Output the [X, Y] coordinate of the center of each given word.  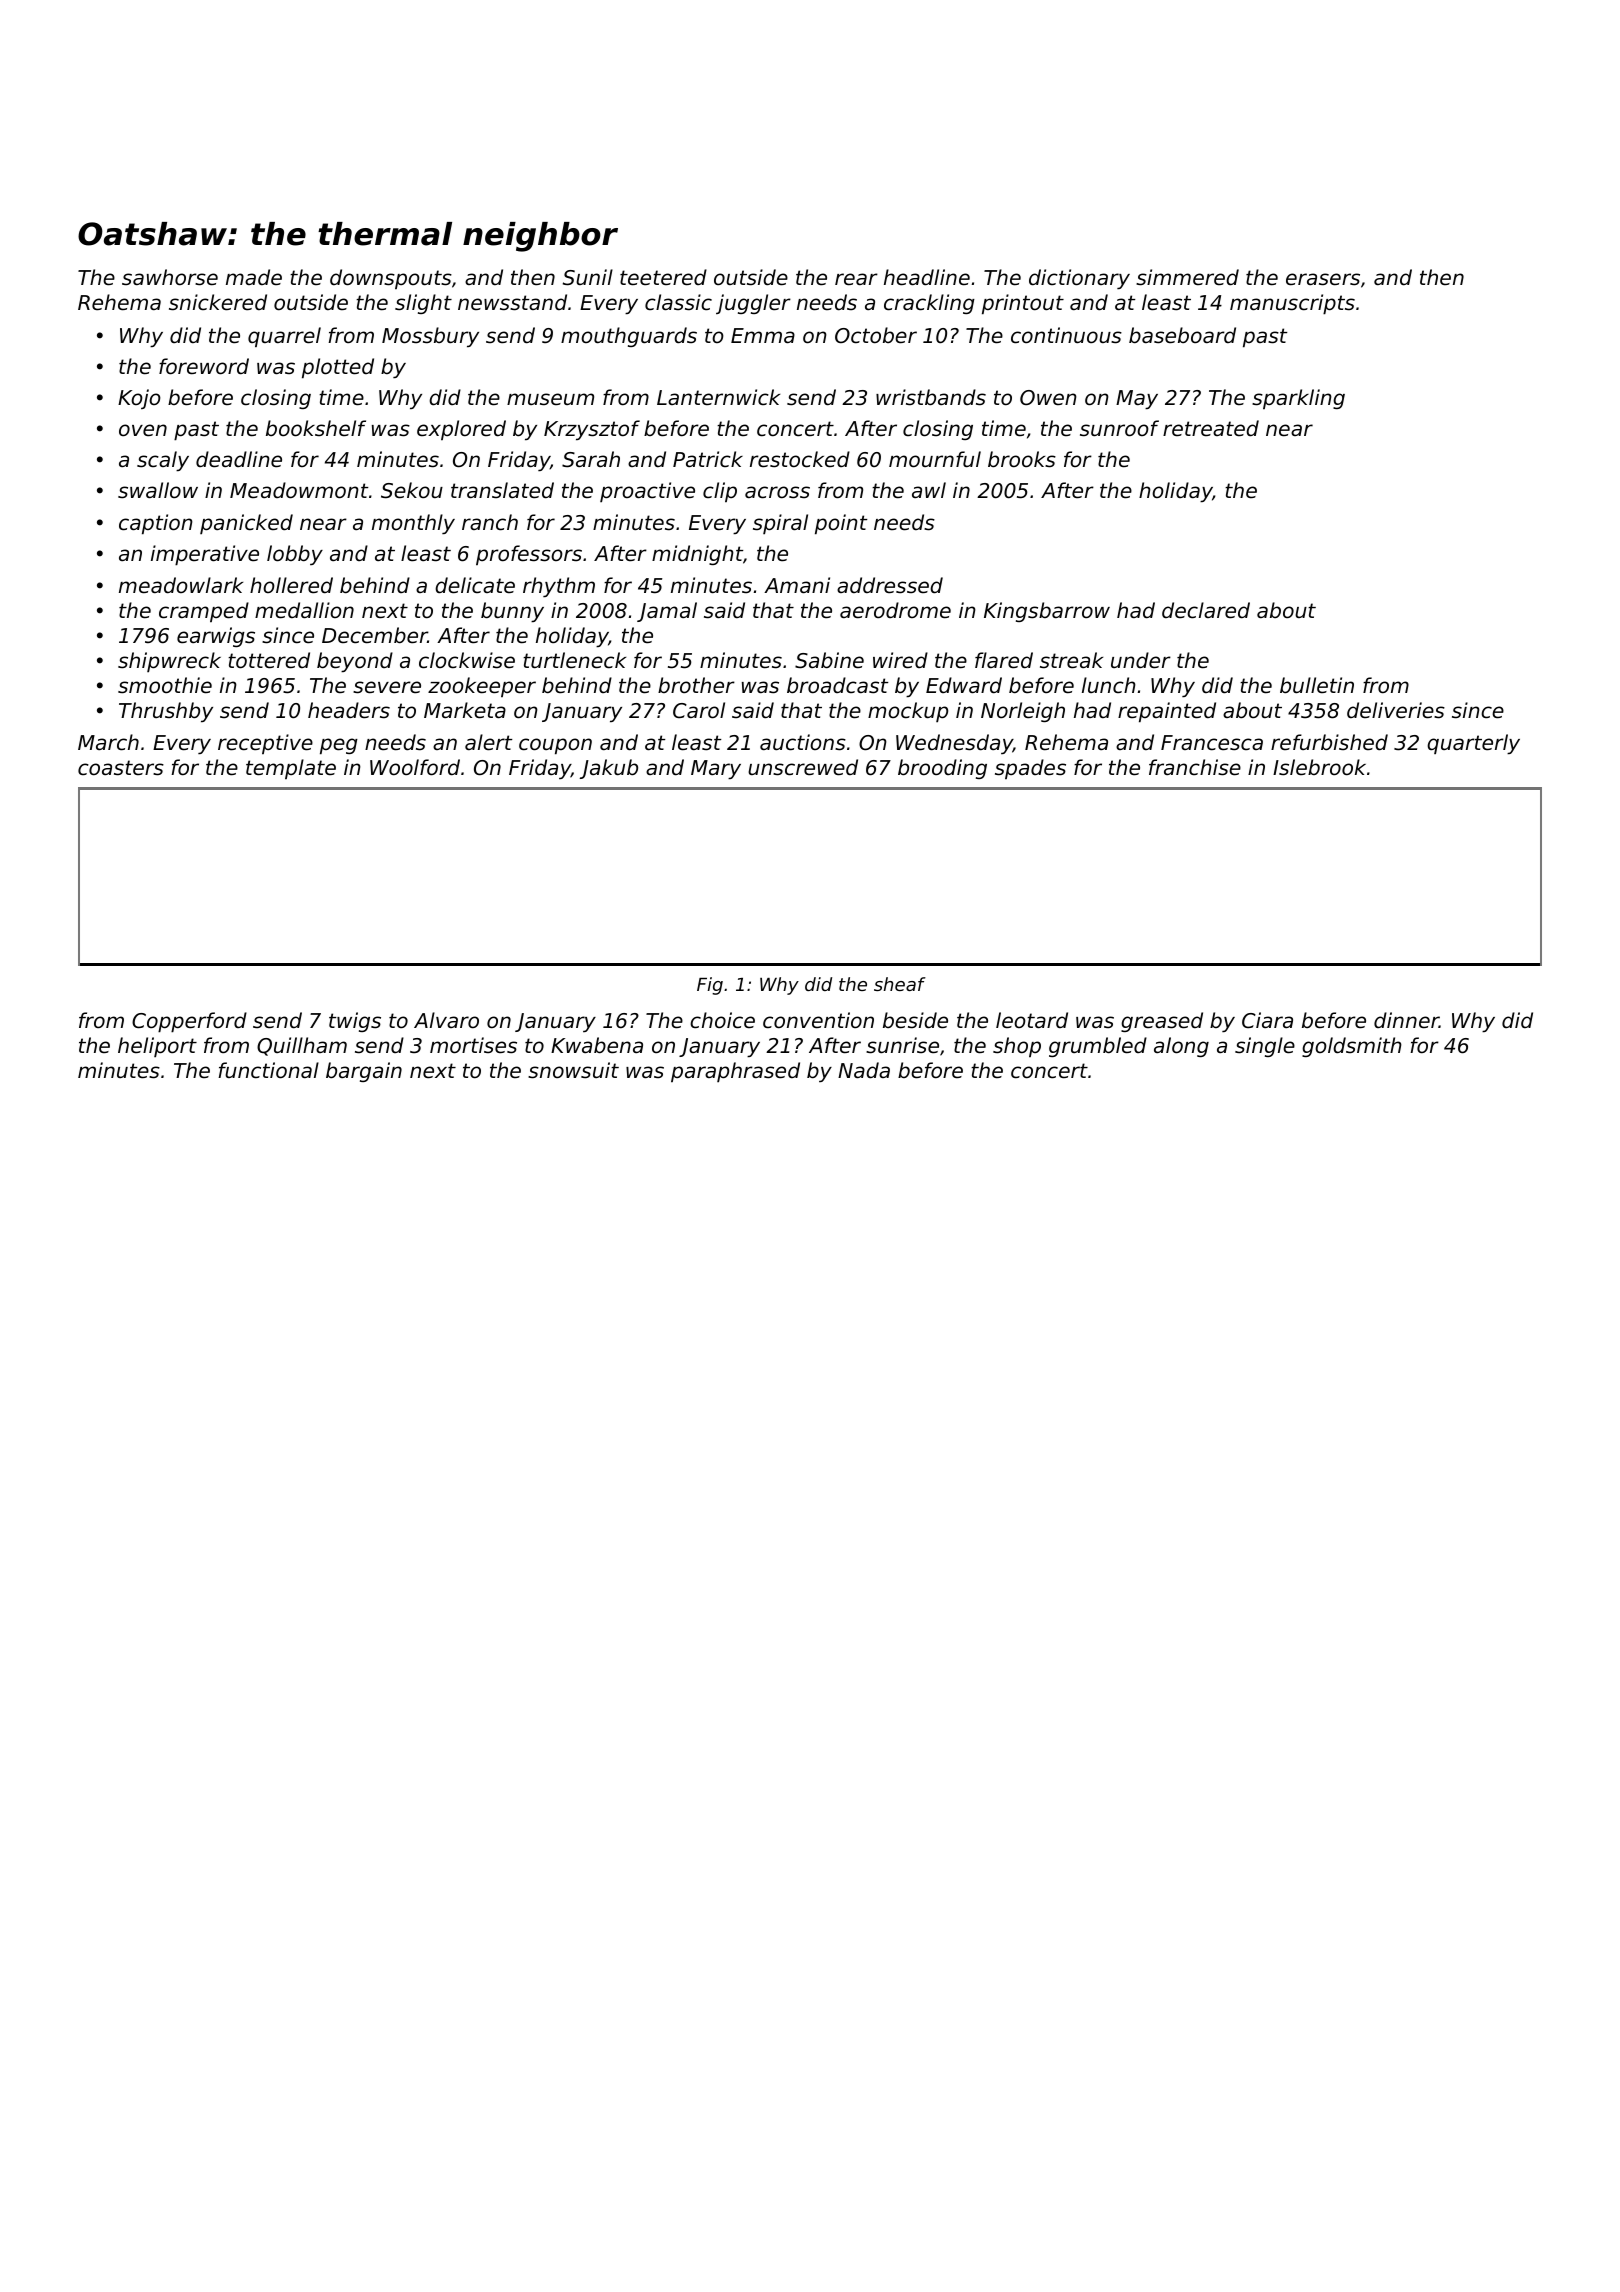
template [291, 769]
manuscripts [1292, 304]
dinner [1406, 1020]
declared [1206, 610]
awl [929, 490]
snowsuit [573, 1070]
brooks [1022, 459]
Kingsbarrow [1047, 612]
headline [927, 277]
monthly [413, 524]
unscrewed [803, 767]
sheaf [900, 984]
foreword [204, 366]
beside [915, 1020]
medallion [304, 610]
